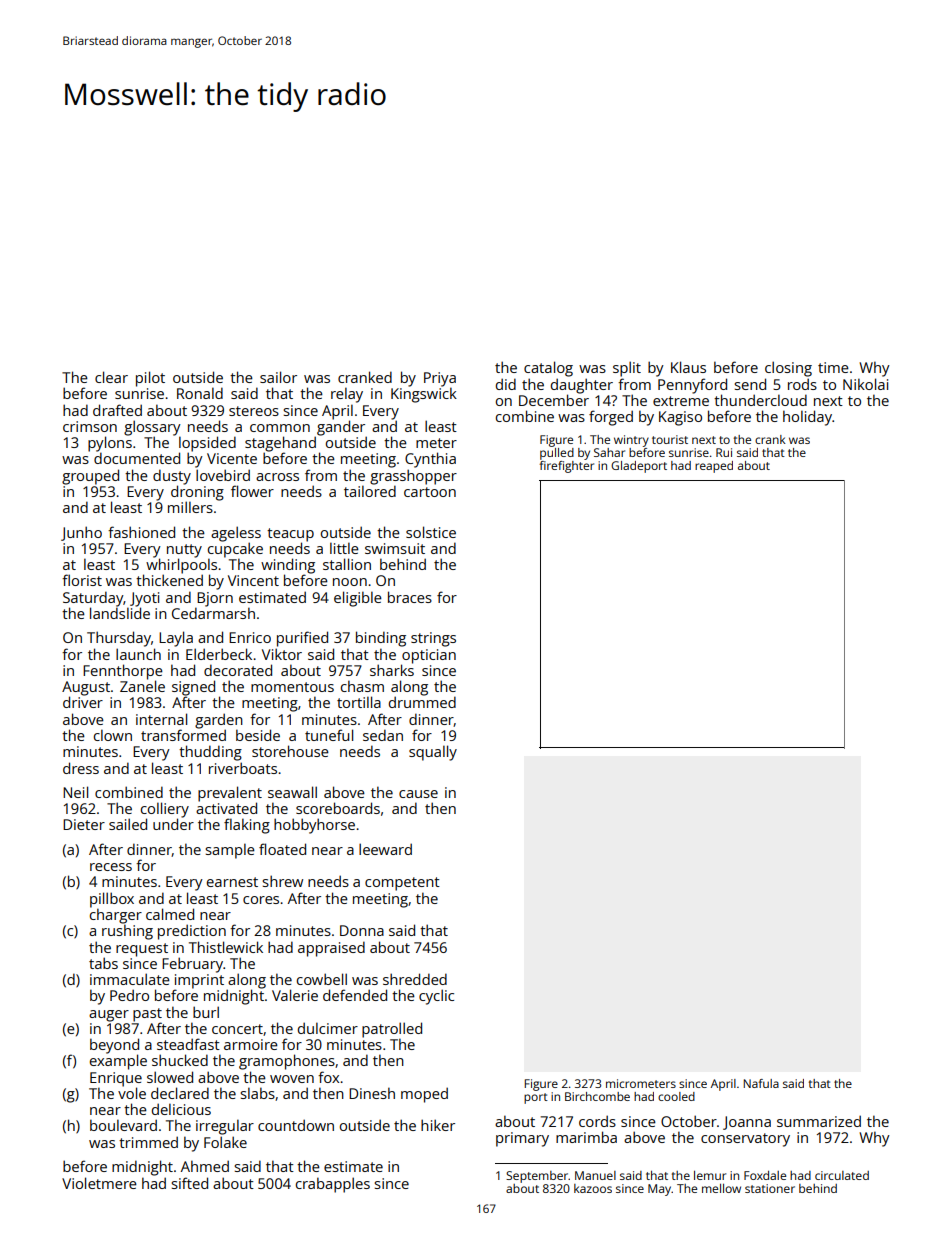  Describe the element at coordinates (688, 367) in the screenshot. I see `Klaus` at that location.
